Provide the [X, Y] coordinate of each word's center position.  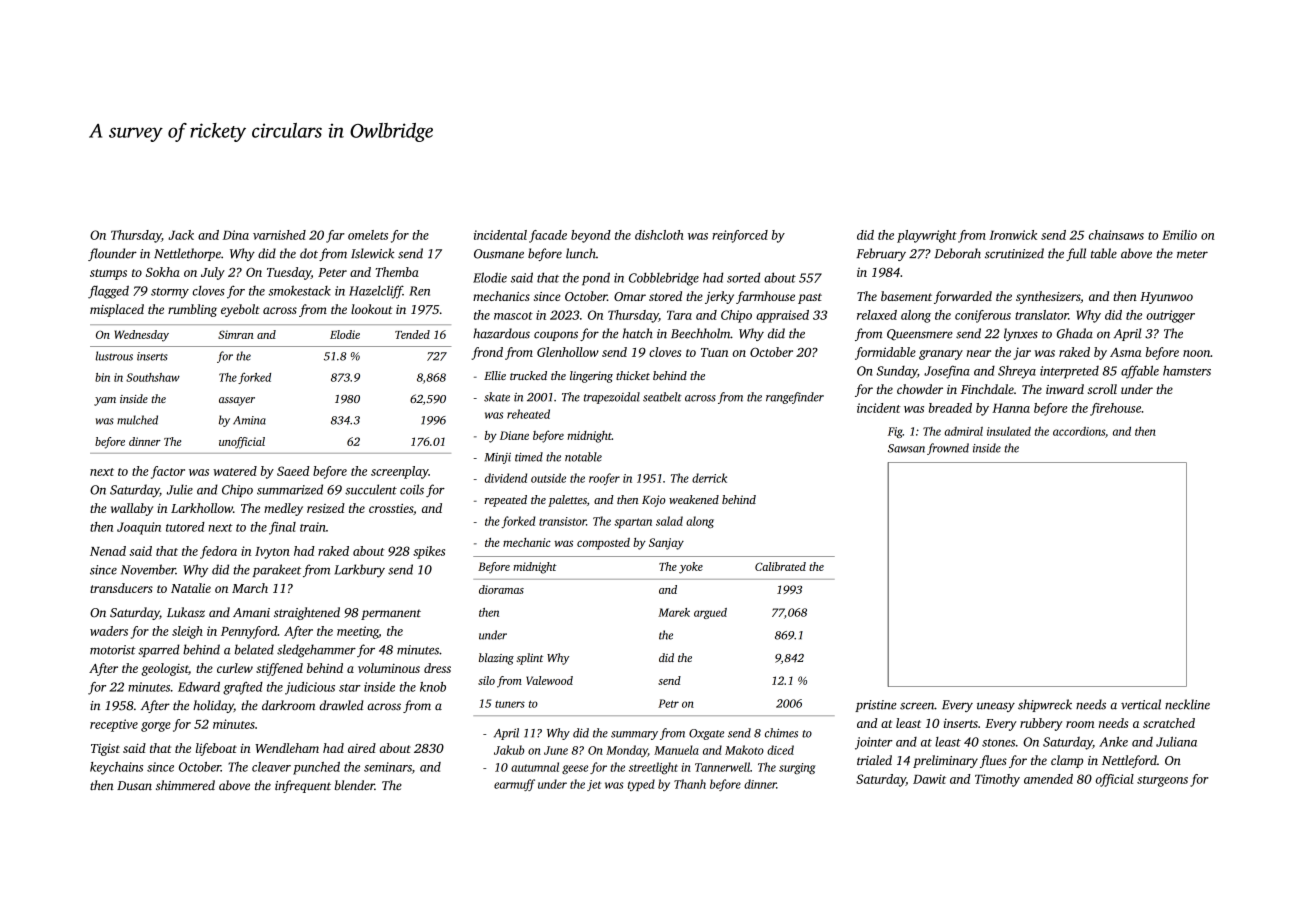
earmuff [514, 785]
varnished [279, 235]
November [148, 569]
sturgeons [1162, 781]
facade [548, 236]
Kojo [654, 501]
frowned [948, 449]
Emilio [1179, 235]
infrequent [303, 786]
